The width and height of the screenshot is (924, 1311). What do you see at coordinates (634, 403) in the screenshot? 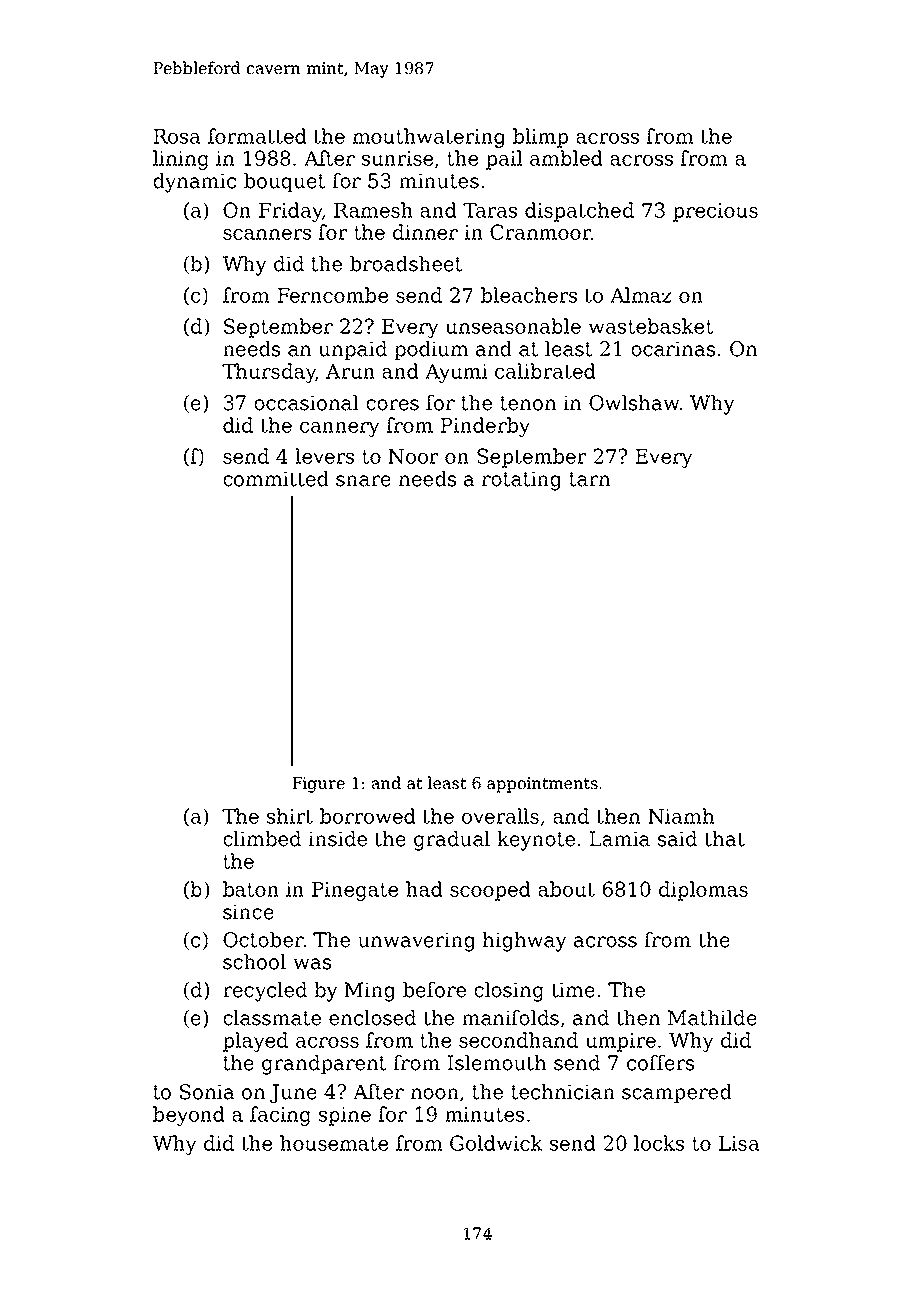
I see `Owlshaw` at bounding box center [634, 403].
